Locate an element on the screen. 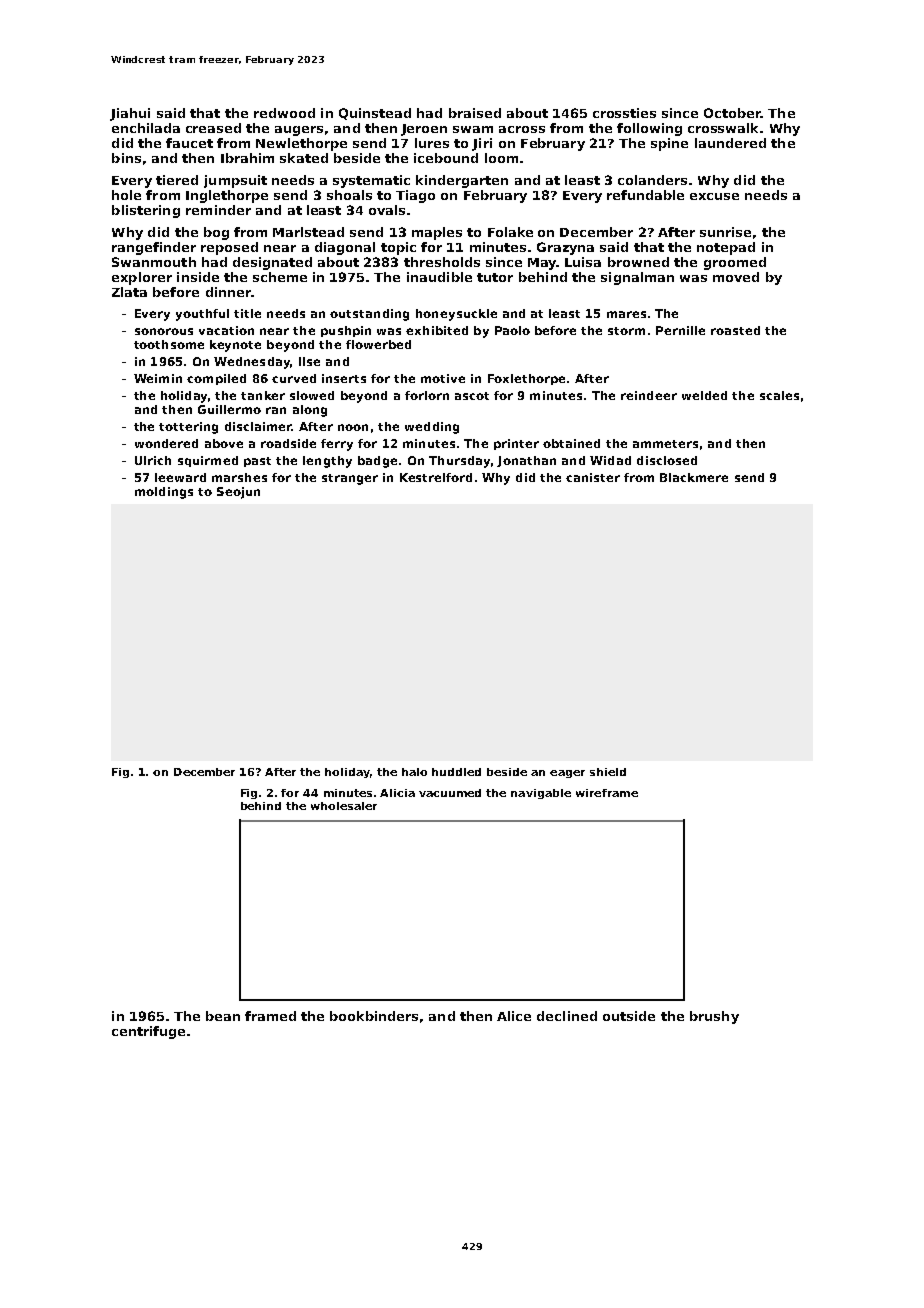  Seojun is located at coordinates (238, 493).
